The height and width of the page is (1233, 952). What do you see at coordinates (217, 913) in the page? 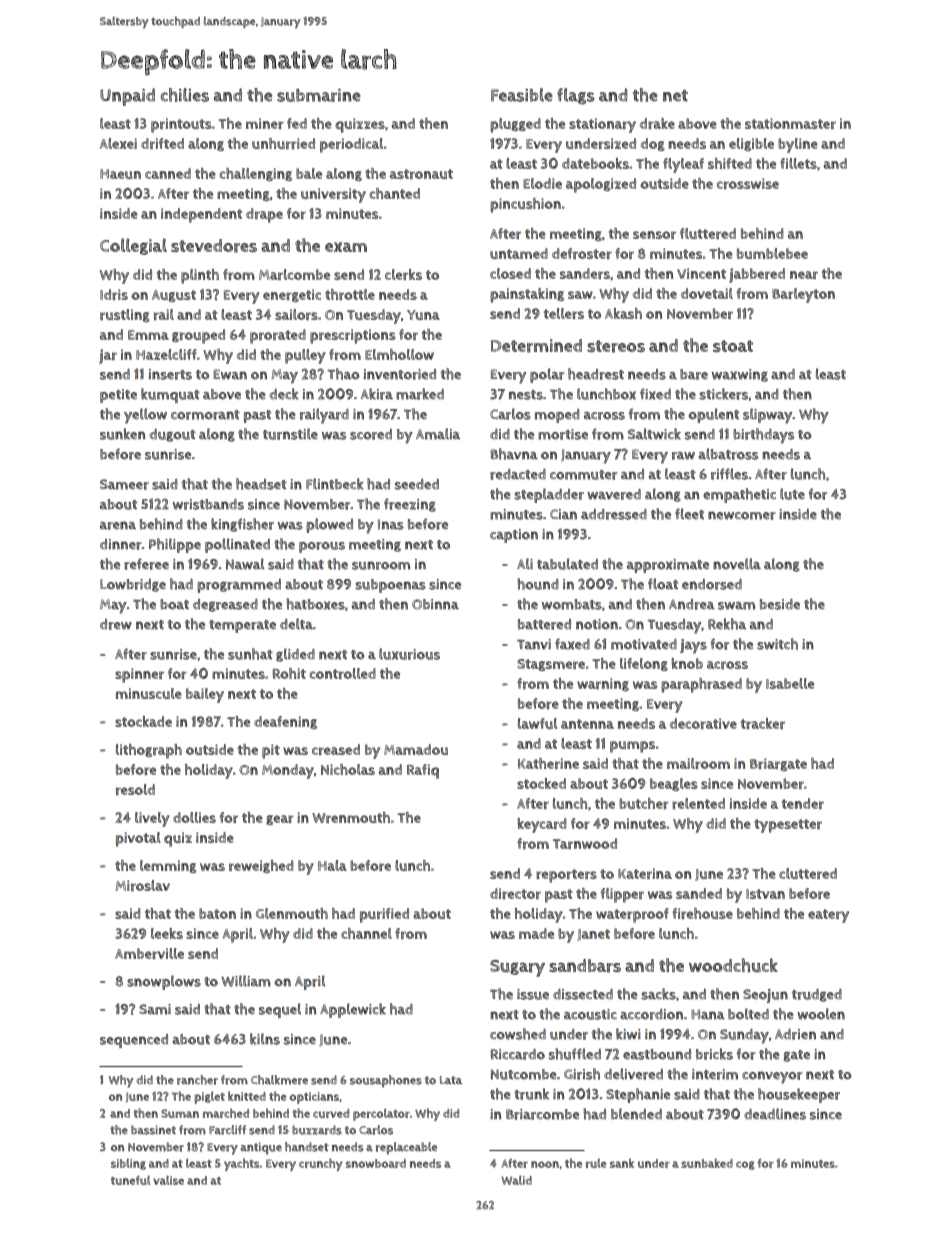
I see `baton` at bounding box center [217, 913].
